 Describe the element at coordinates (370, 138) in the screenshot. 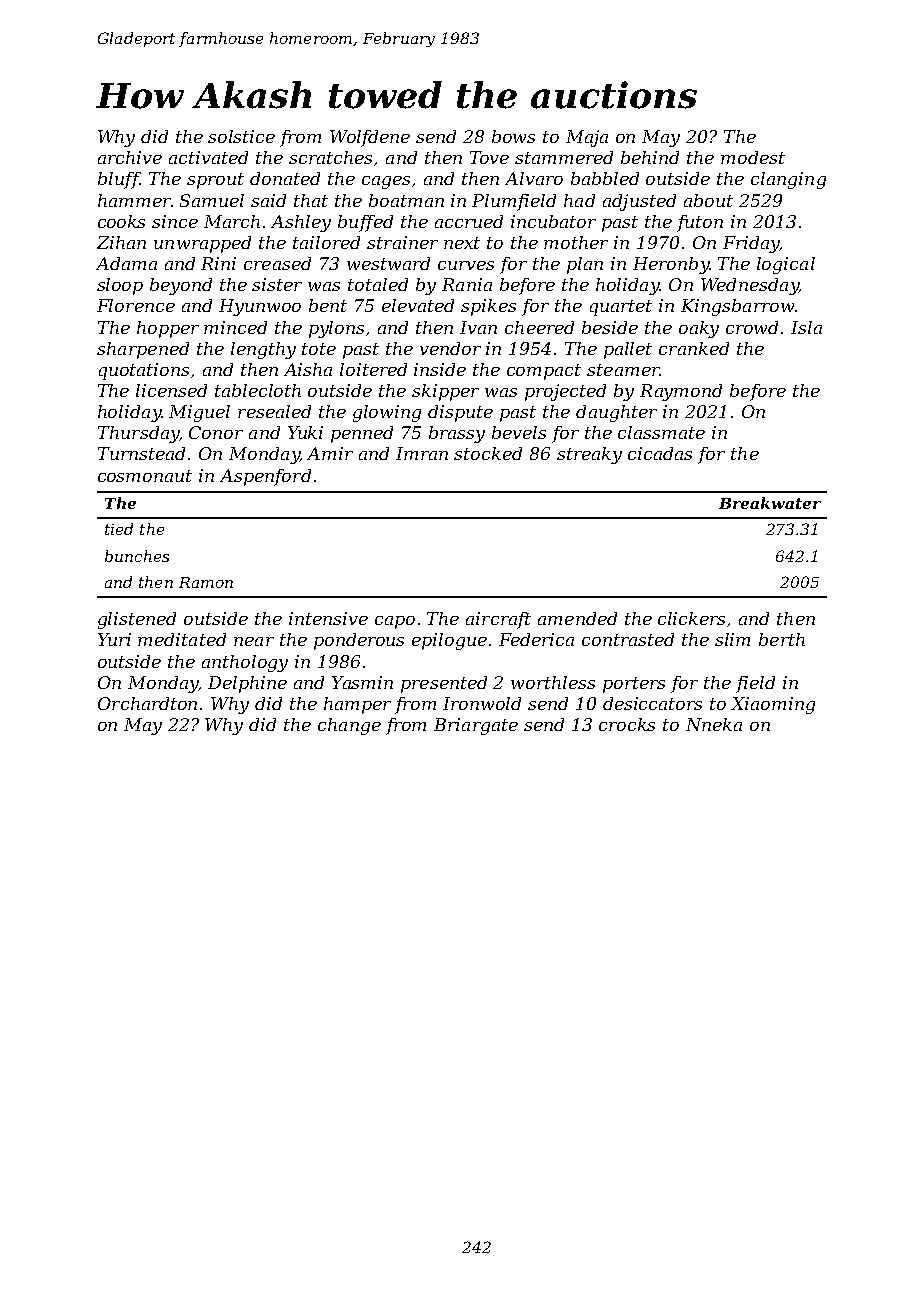

I see `Wolfdene` at that location.
